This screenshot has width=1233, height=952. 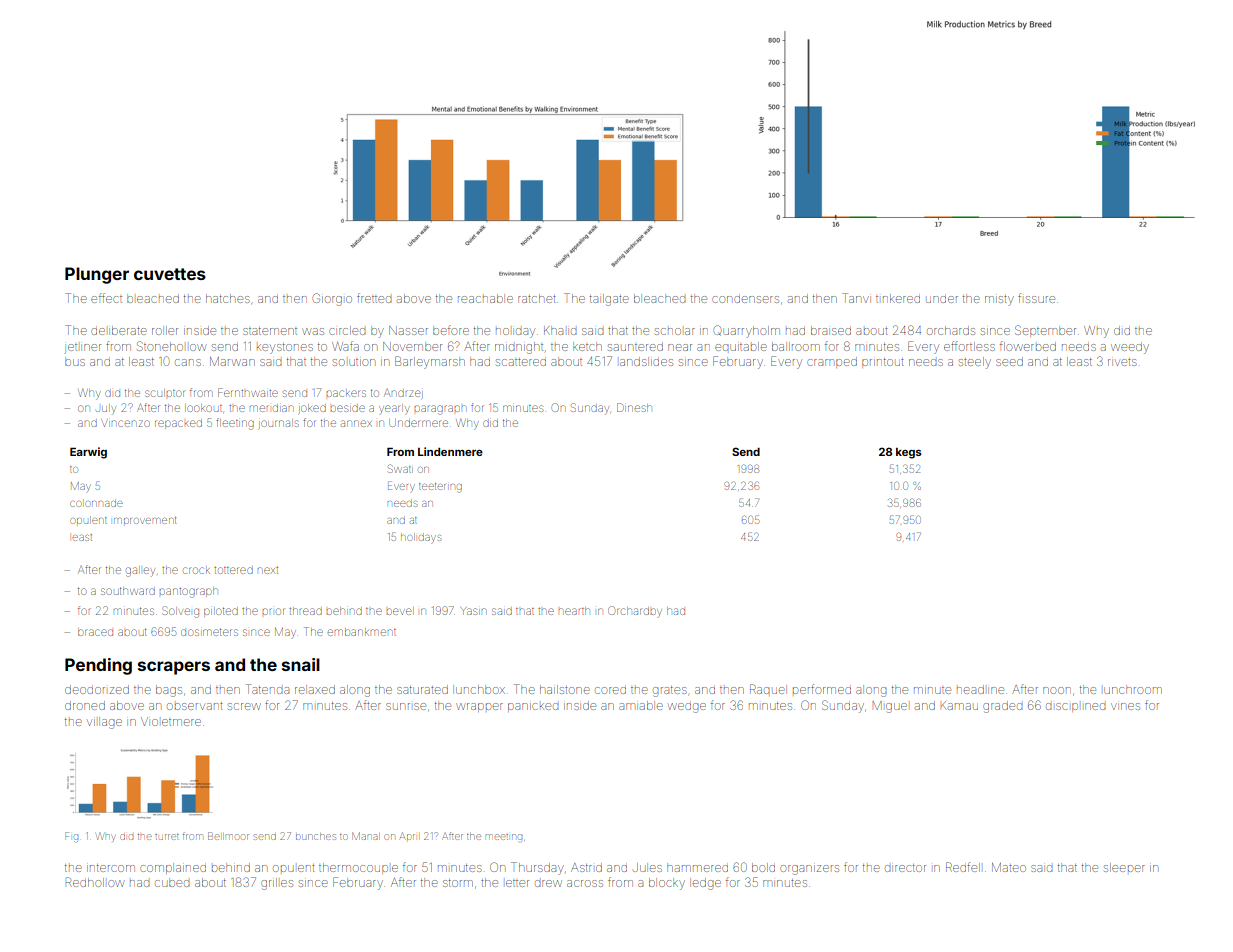 What do you see at coordinates (473, 611) in the screenshot?
I see `Yasin` at bounding box center [473, 611].
